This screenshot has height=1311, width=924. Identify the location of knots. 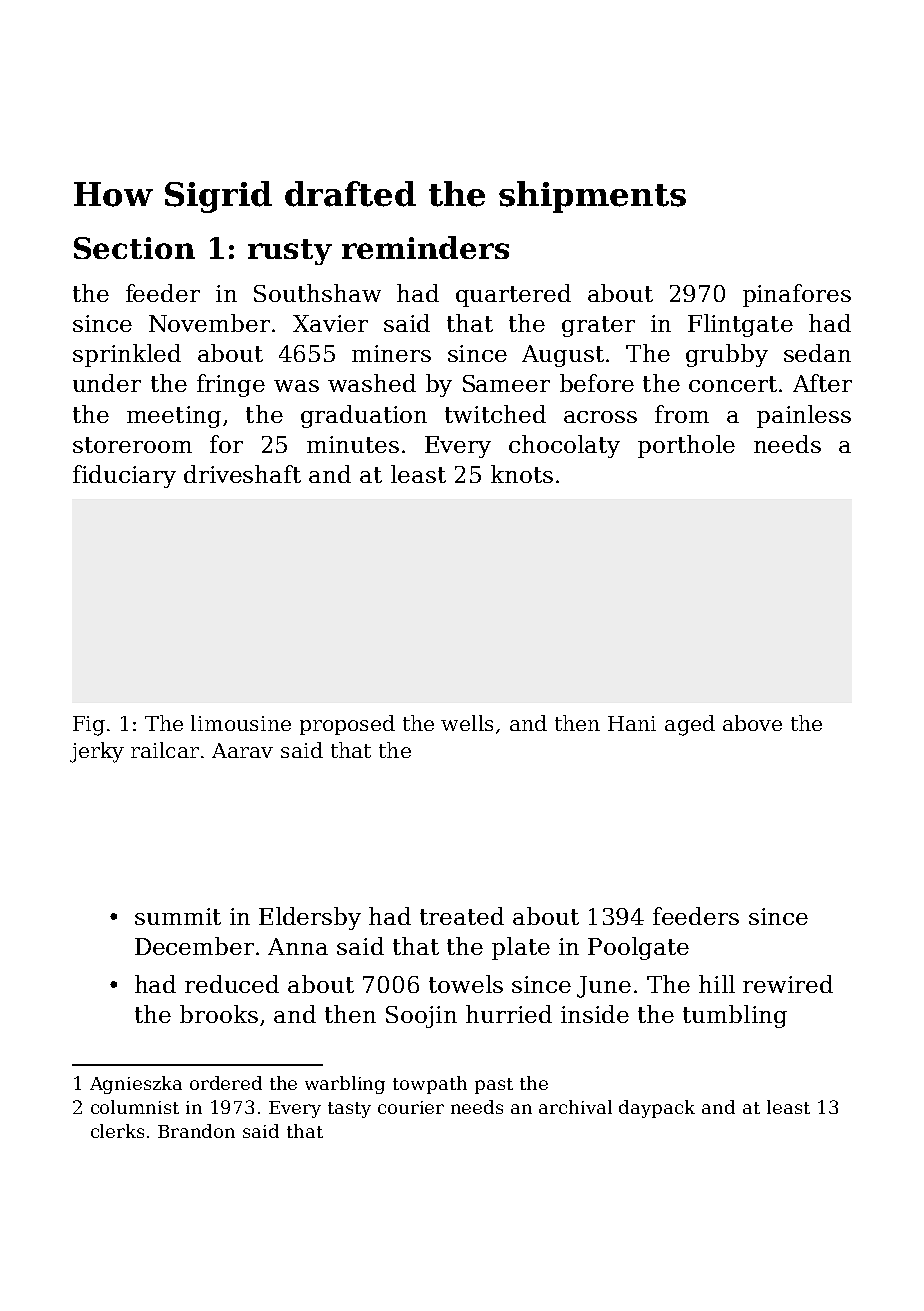
(522, 474).
